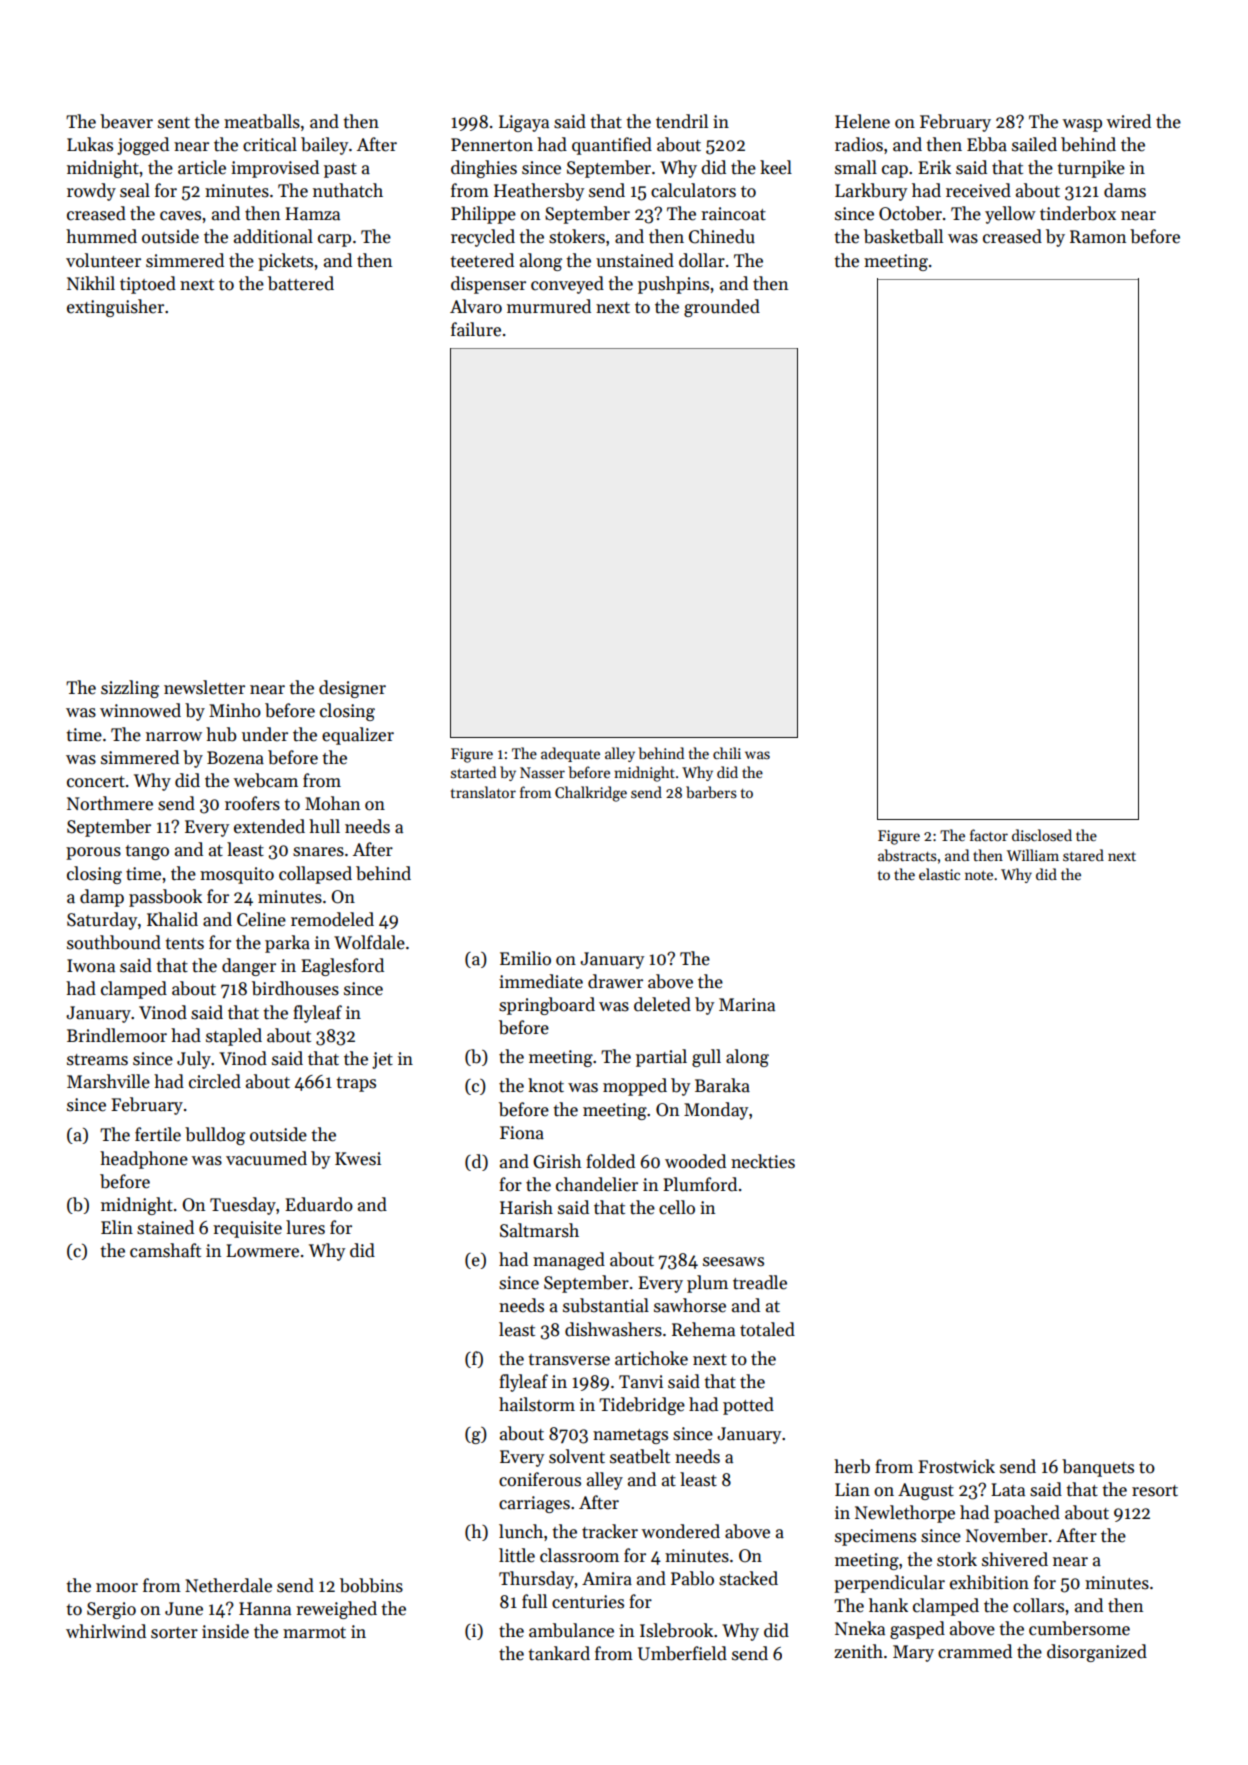  I want to click on beaver, so click(126, 121).
